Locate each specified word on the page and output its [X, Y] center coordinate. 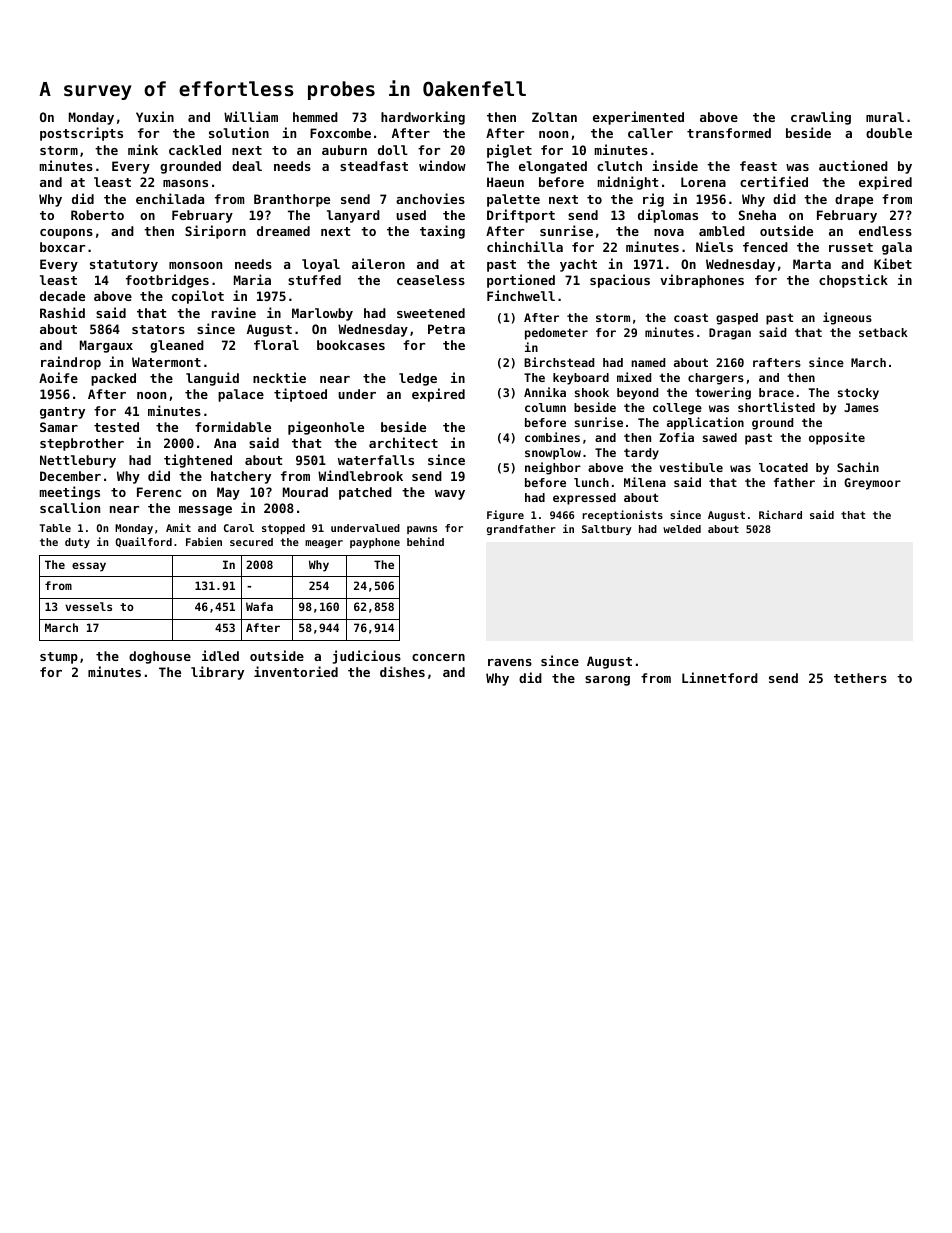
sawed [720, 437]
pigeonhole [326, 428]
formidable [233, 426]
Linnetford [720, 677]
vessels [88, 606]
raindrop [71, 363]
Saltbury [607, 530]
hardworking [423, 118]
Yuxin [155, 116]
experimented [638, 118]
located [783, 467]
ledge [418, 379]
